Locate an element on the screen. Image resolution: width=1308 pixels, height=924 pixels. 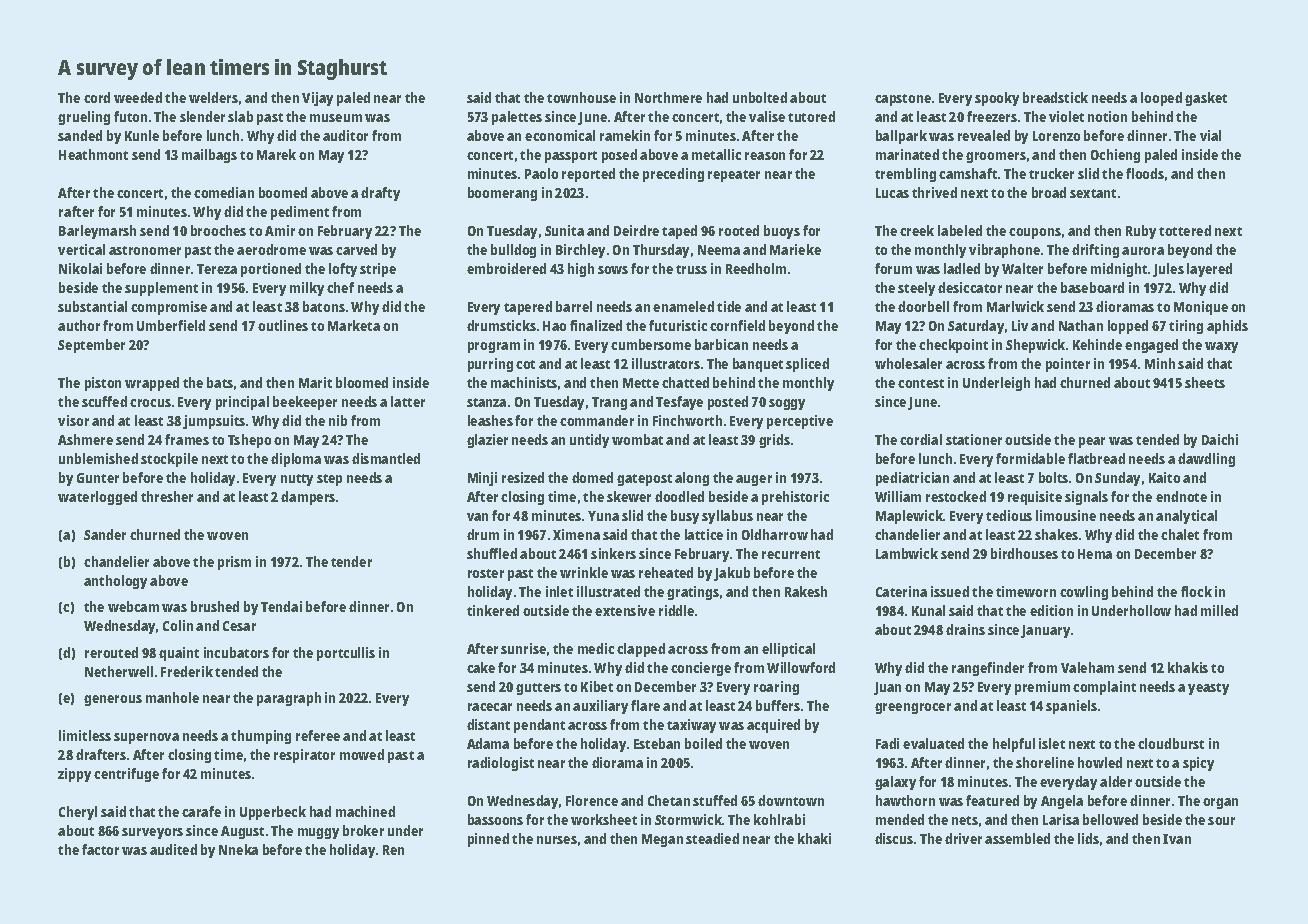
unbolted is located at coordinates (760, 97).
